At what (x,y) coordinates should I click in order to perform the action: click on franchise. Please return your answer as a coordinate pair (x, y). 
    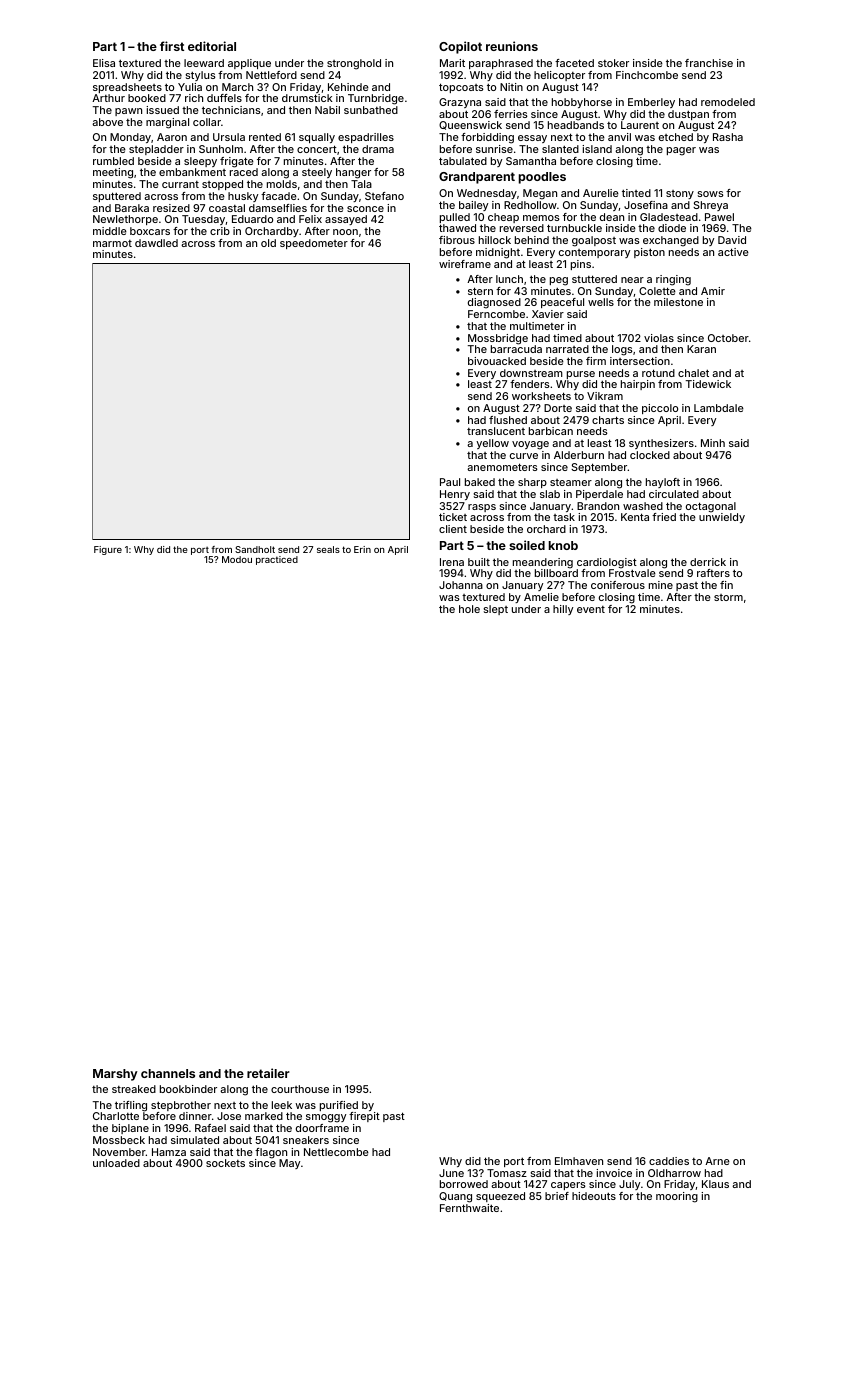
    Looking at the image, I should click on (709, 63).
